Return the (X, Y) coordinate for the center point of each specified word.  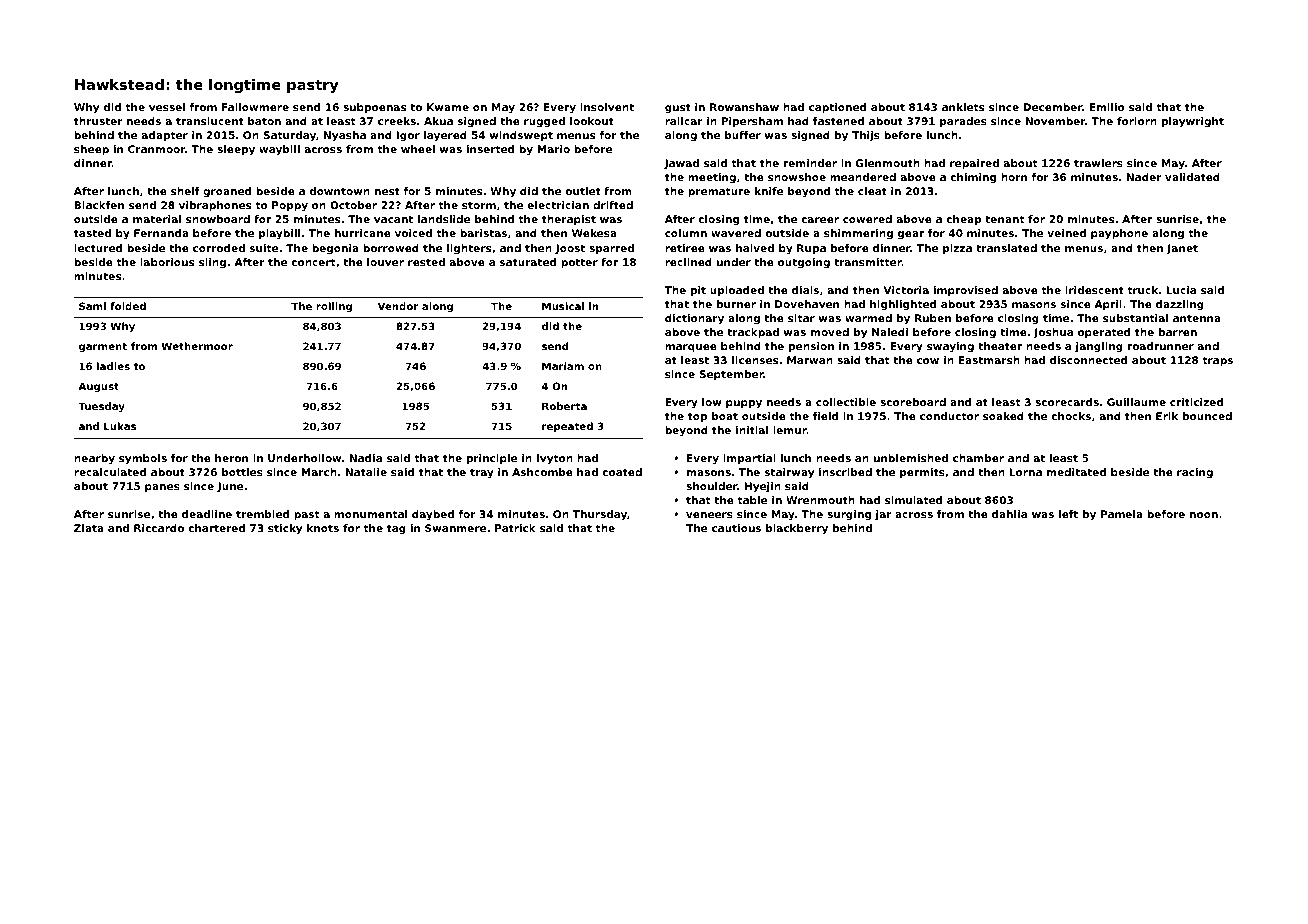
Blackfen (99, 205)
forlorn (1137, 121)
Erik (1167, 416)
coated (622, 472)
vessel (167, 107)
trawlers (1098, 163)
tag (396, 529)
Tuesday (101, 407)
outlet (583, 191)
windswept (521, 136)
